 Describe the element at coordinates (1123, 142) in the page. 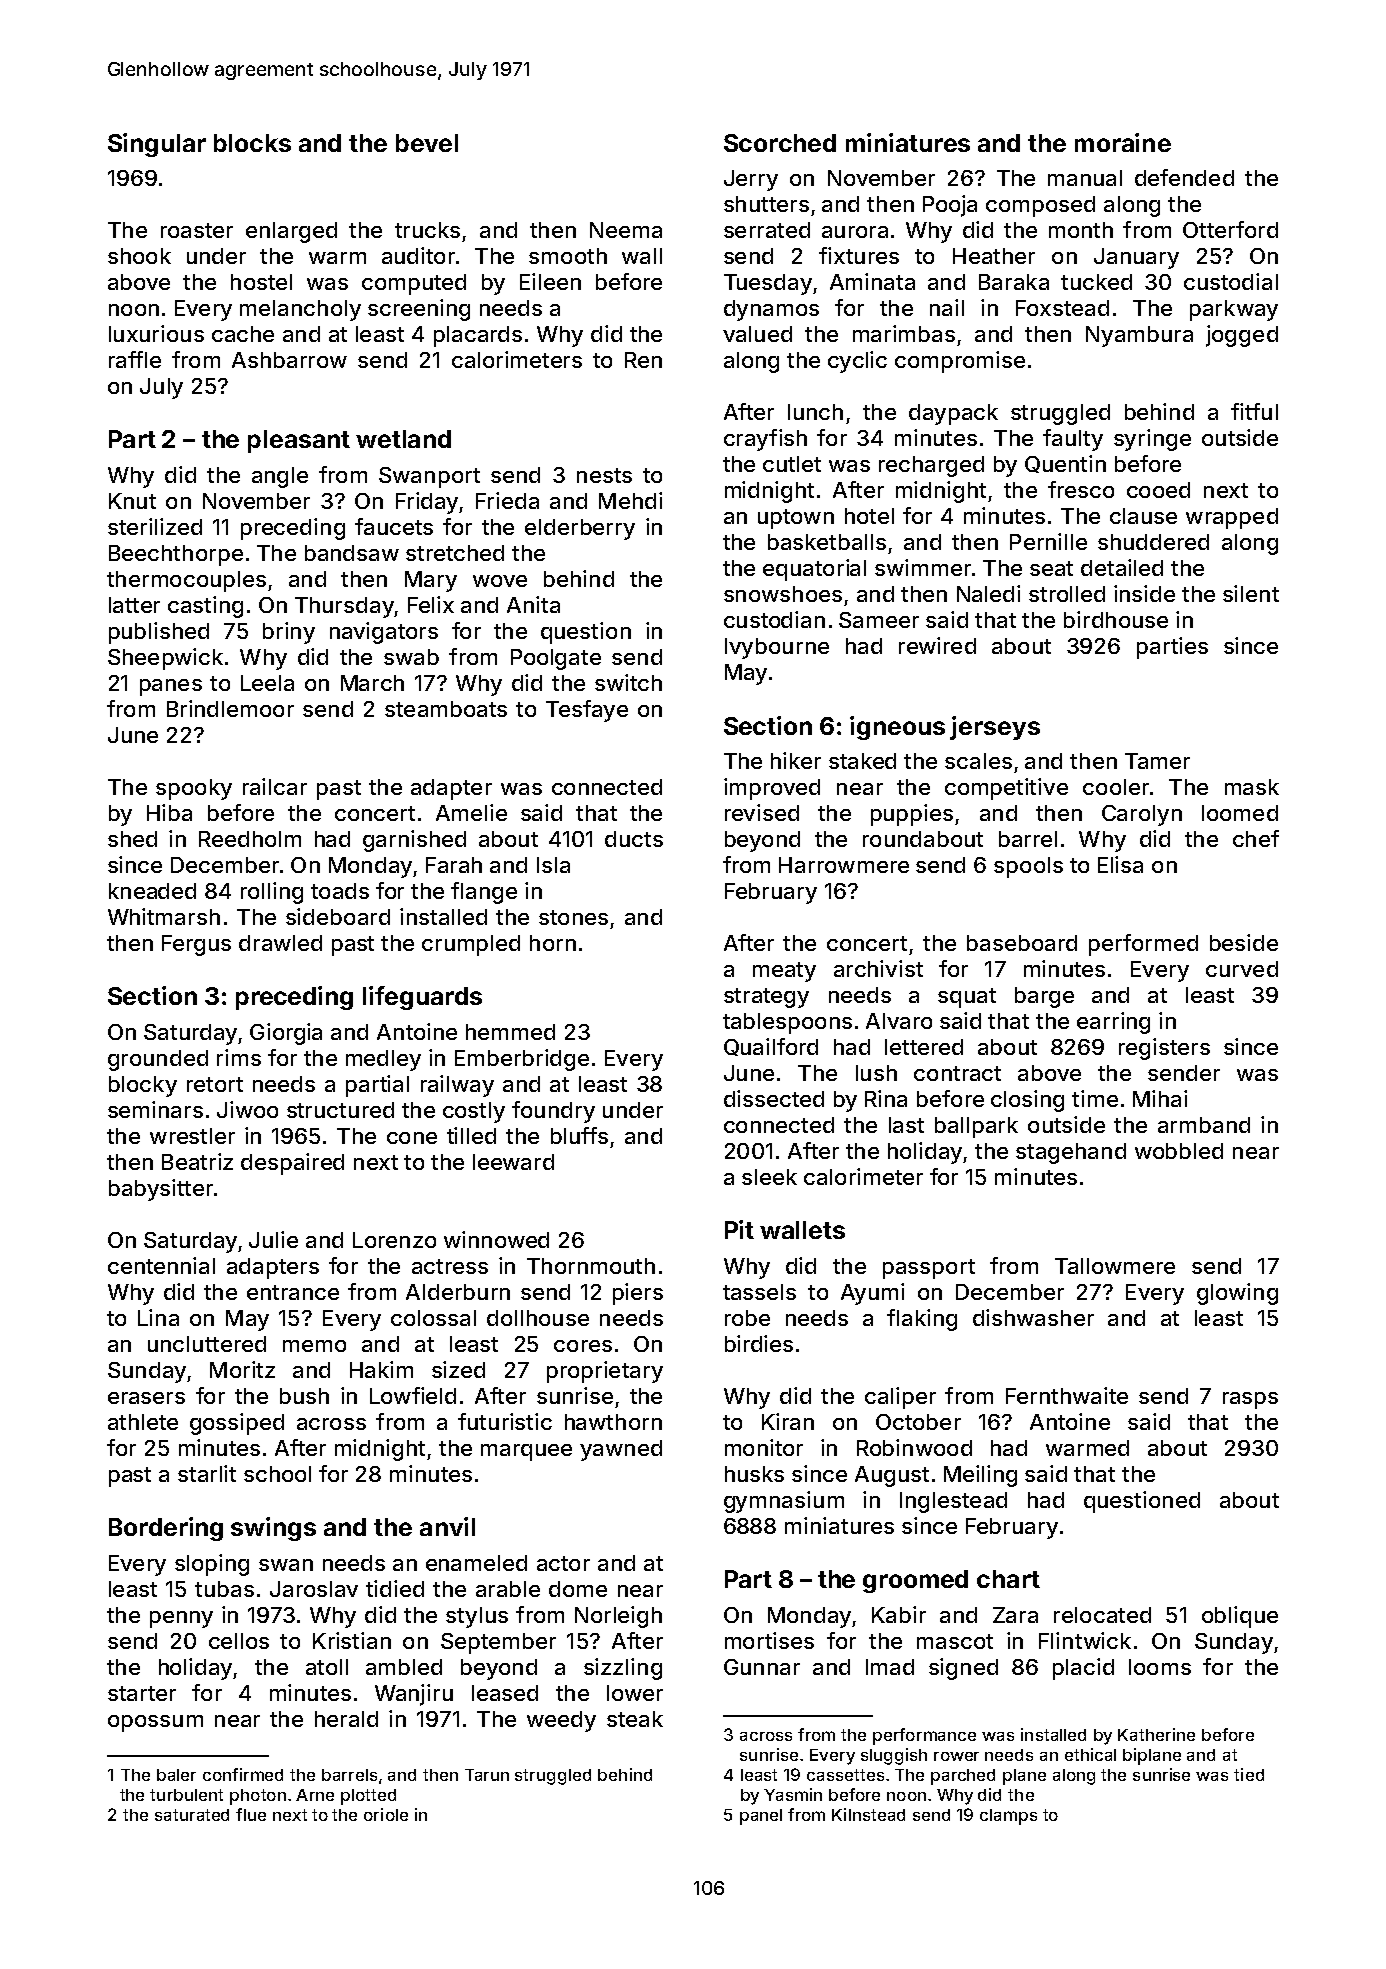

I see `moraine` at that location.
